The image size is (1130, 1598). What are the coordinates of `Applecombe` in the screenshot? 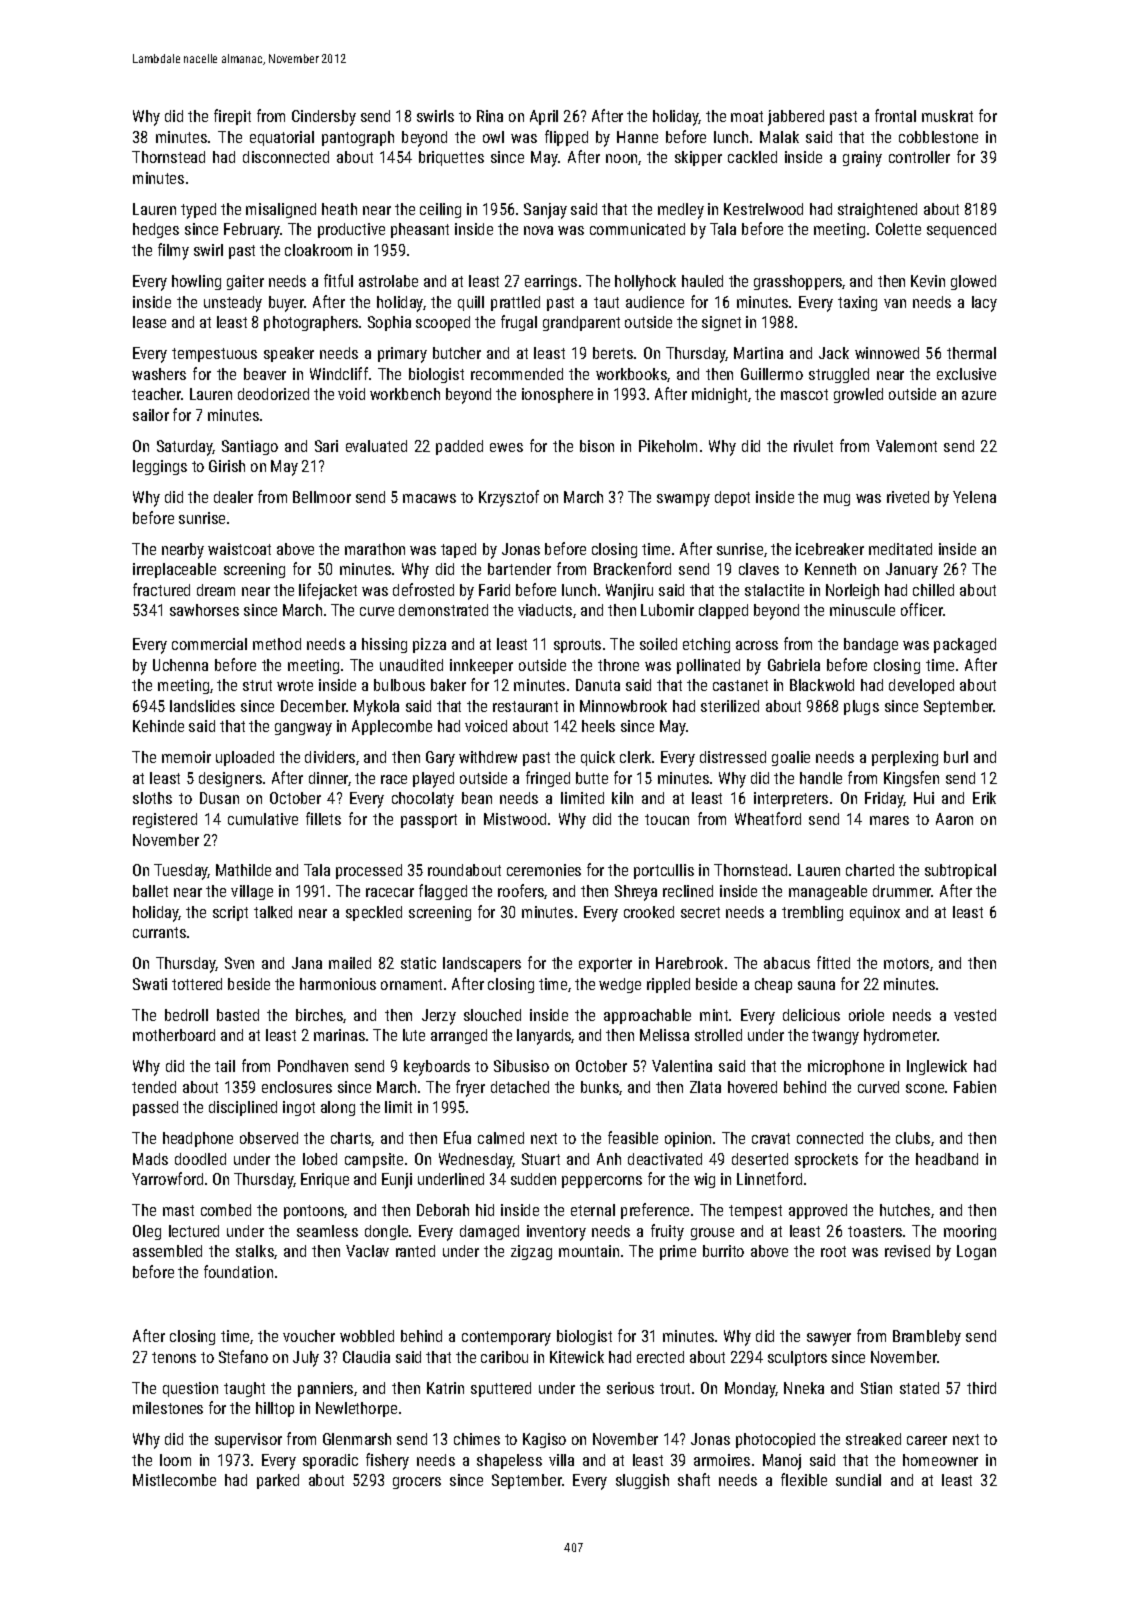 It's located at (392, 727).
